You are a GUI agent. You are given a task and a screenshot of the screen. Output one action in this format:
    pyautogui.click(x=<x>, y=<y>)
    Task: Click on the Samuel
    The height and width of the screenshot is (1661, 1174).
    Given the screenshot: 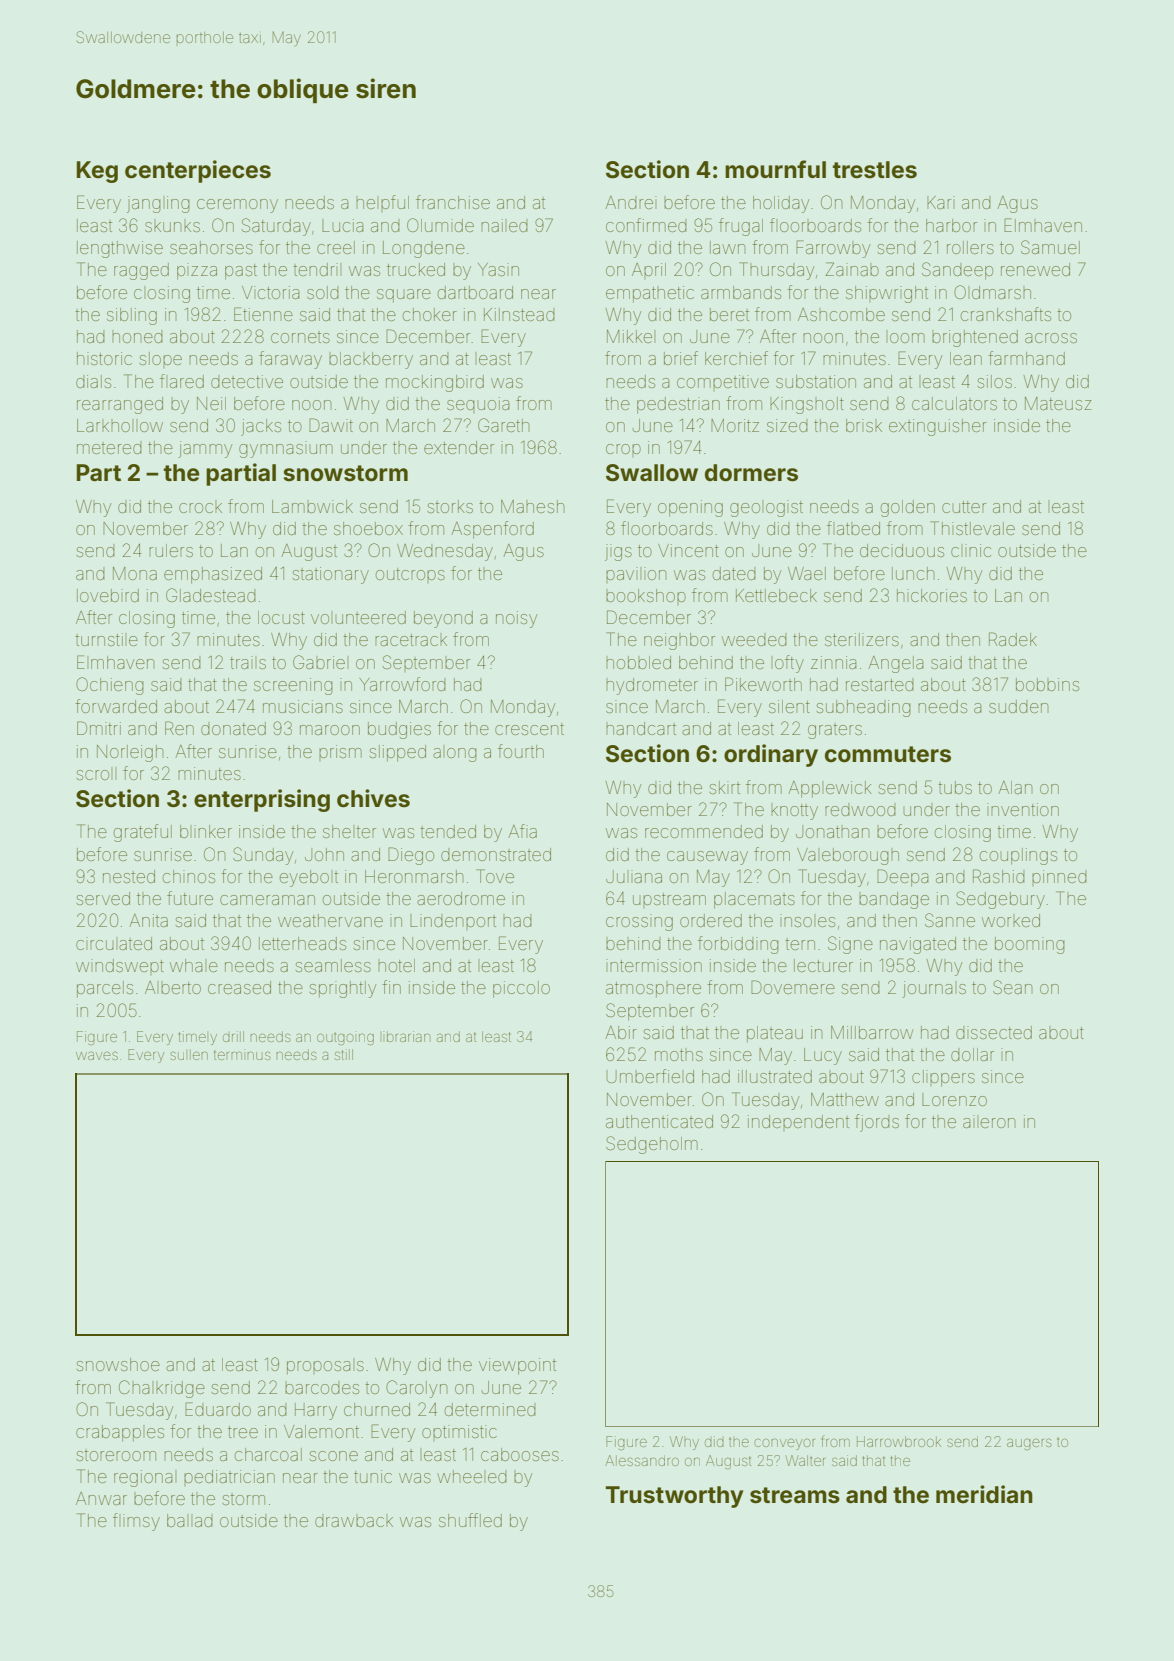 What is the action you would take?
    pyautogui.click(x=1050, y=247)
